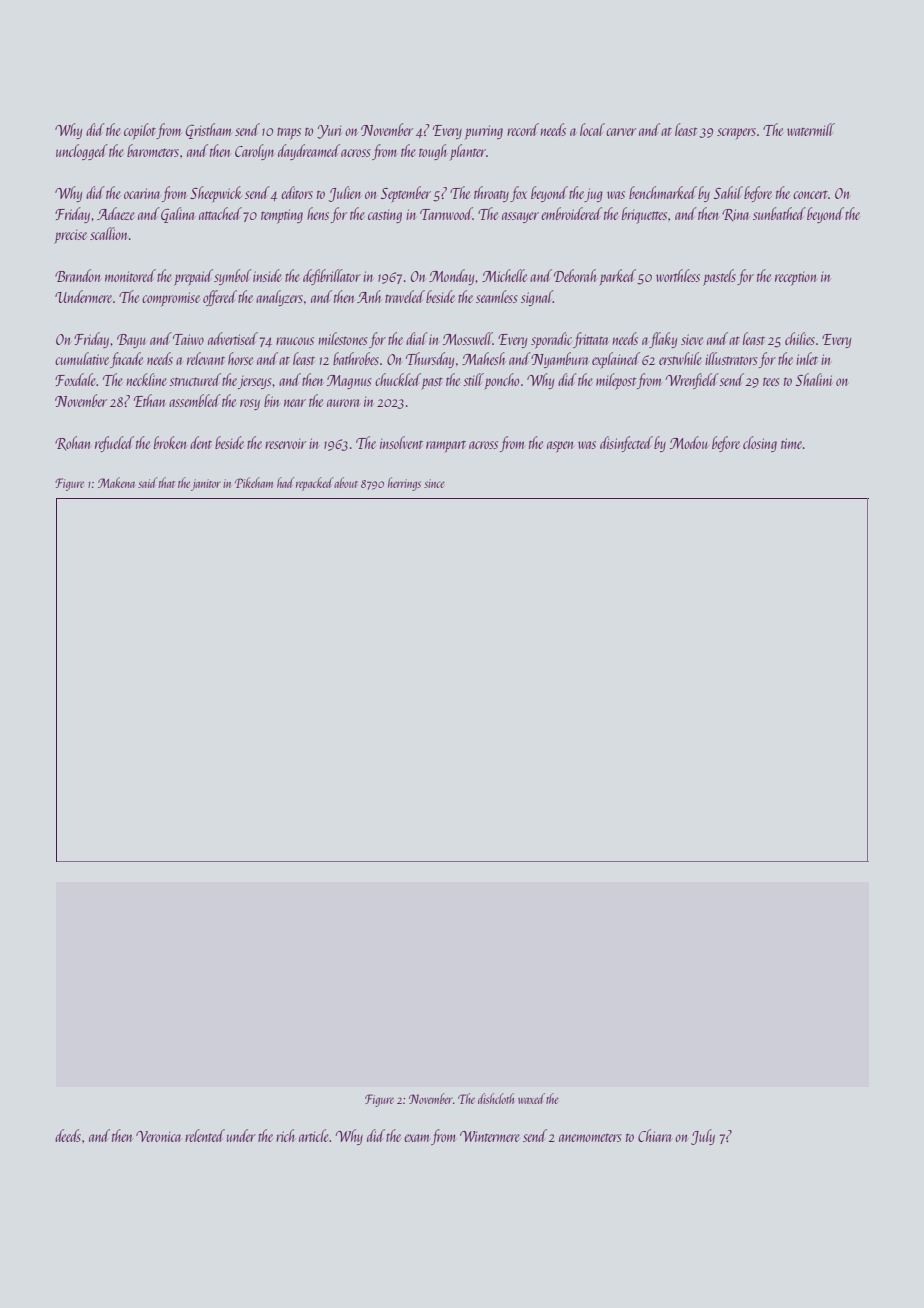  I want to click on deeds, so click(68, 1135).
